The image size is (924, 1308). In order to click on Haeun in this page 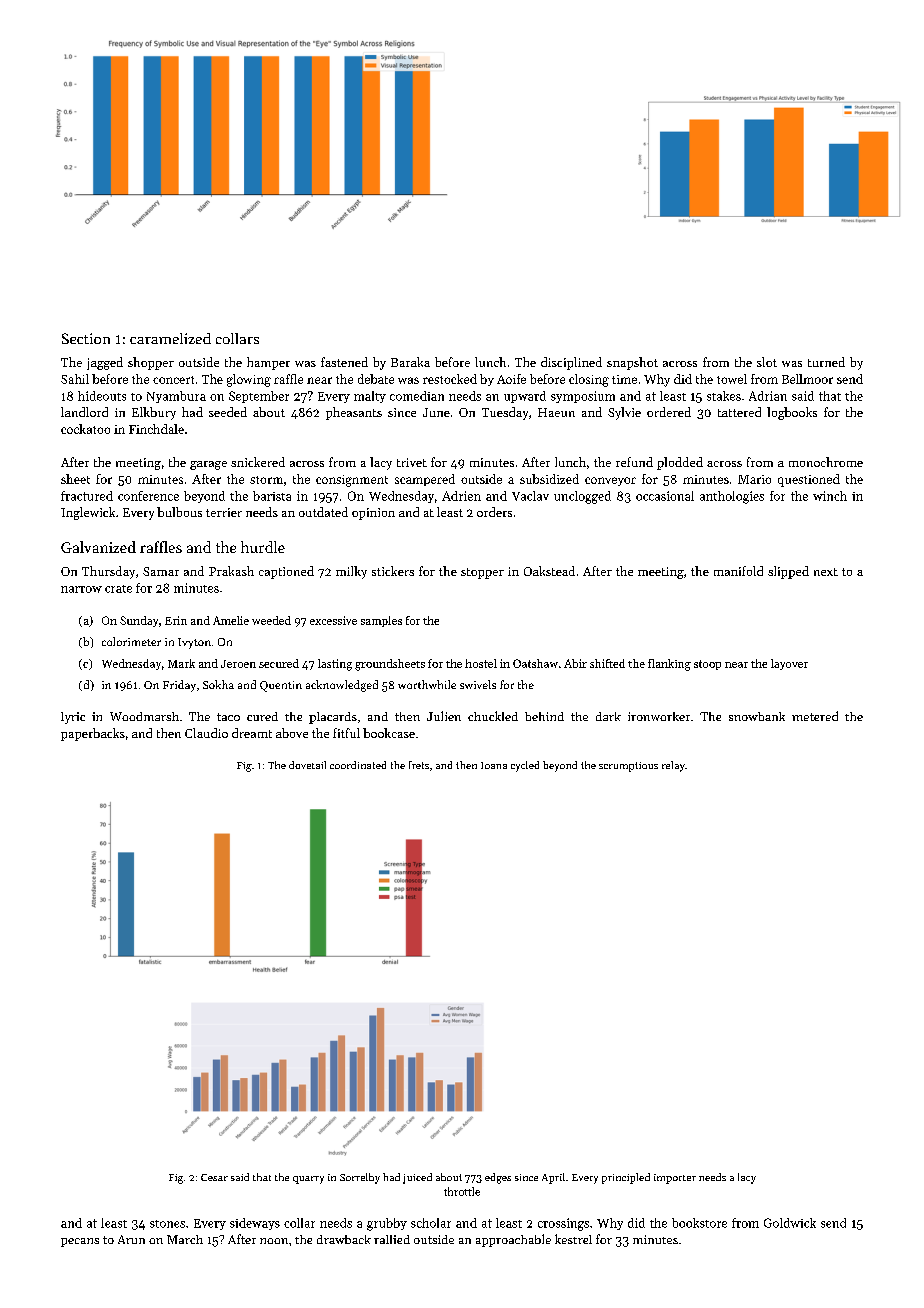, I will do `click(556, 412)`.
